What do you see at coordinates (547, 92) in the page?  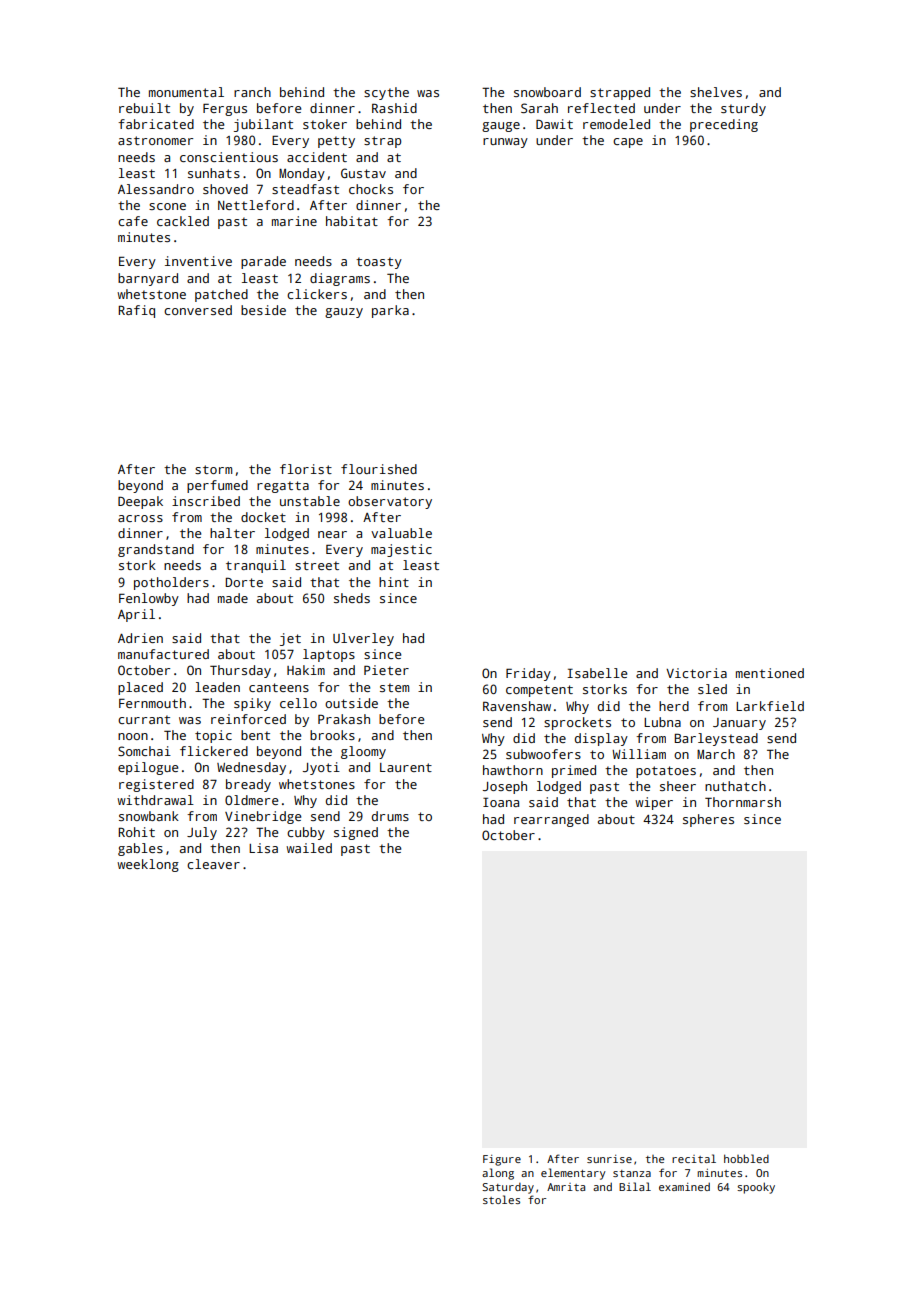 I see `snowboard` at bounding box center [547, 92].
